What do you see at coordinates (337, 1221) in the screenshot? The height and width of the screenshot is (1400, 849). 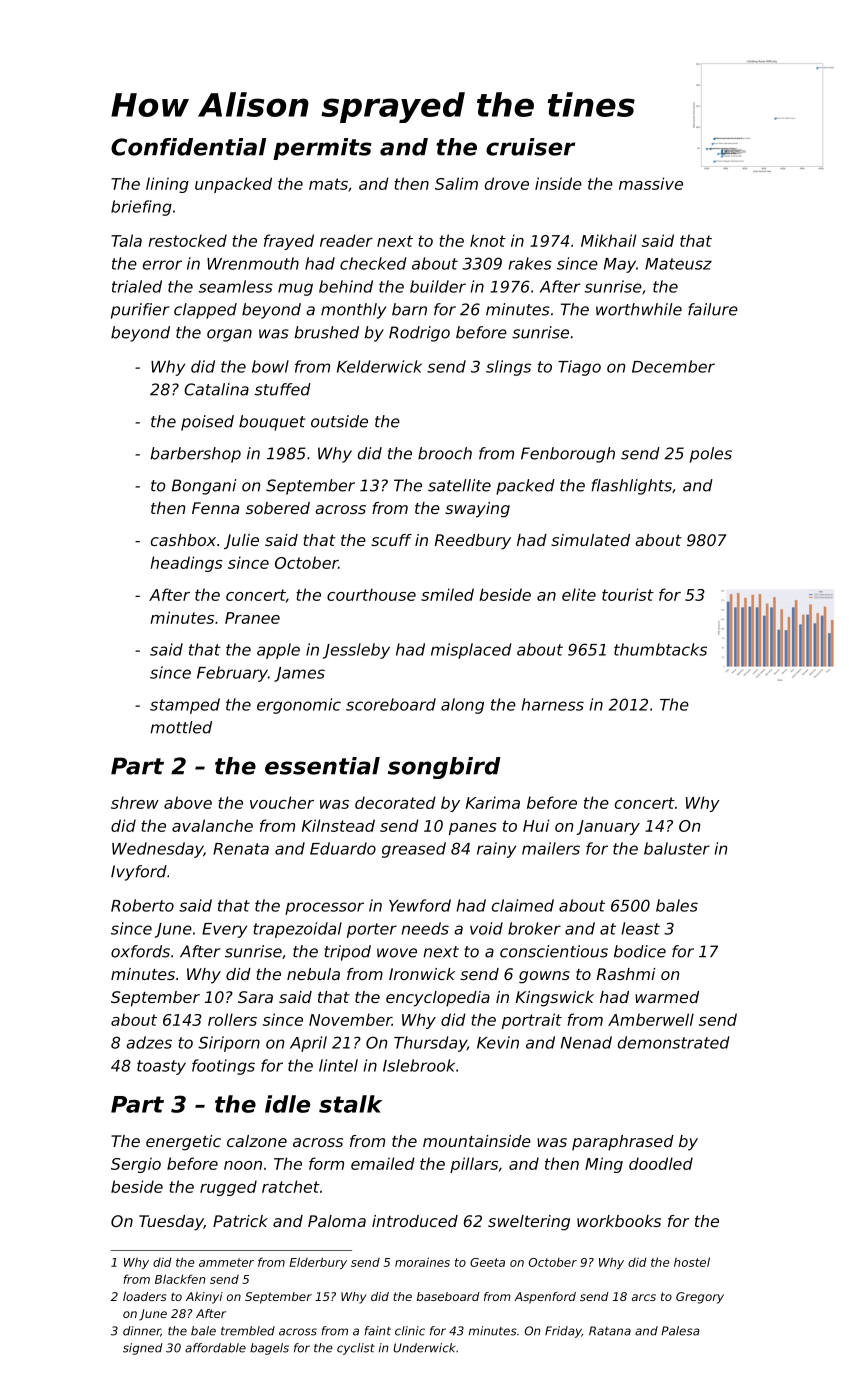 I see `Paloma` at bounding box center [337, 1221].
